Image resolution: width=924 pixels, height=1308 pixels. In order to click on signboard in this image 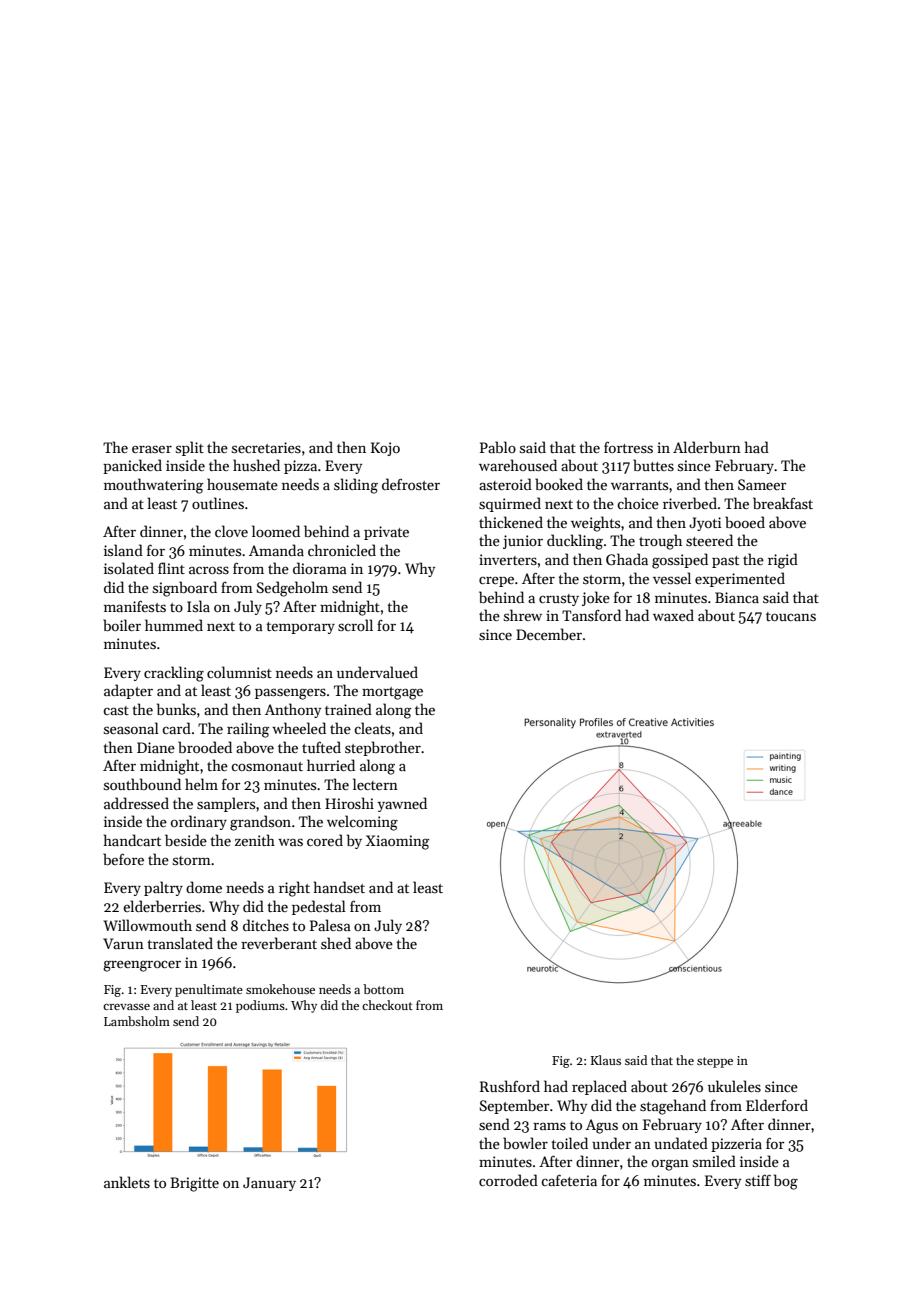, I will do `click(185, 589)`.
